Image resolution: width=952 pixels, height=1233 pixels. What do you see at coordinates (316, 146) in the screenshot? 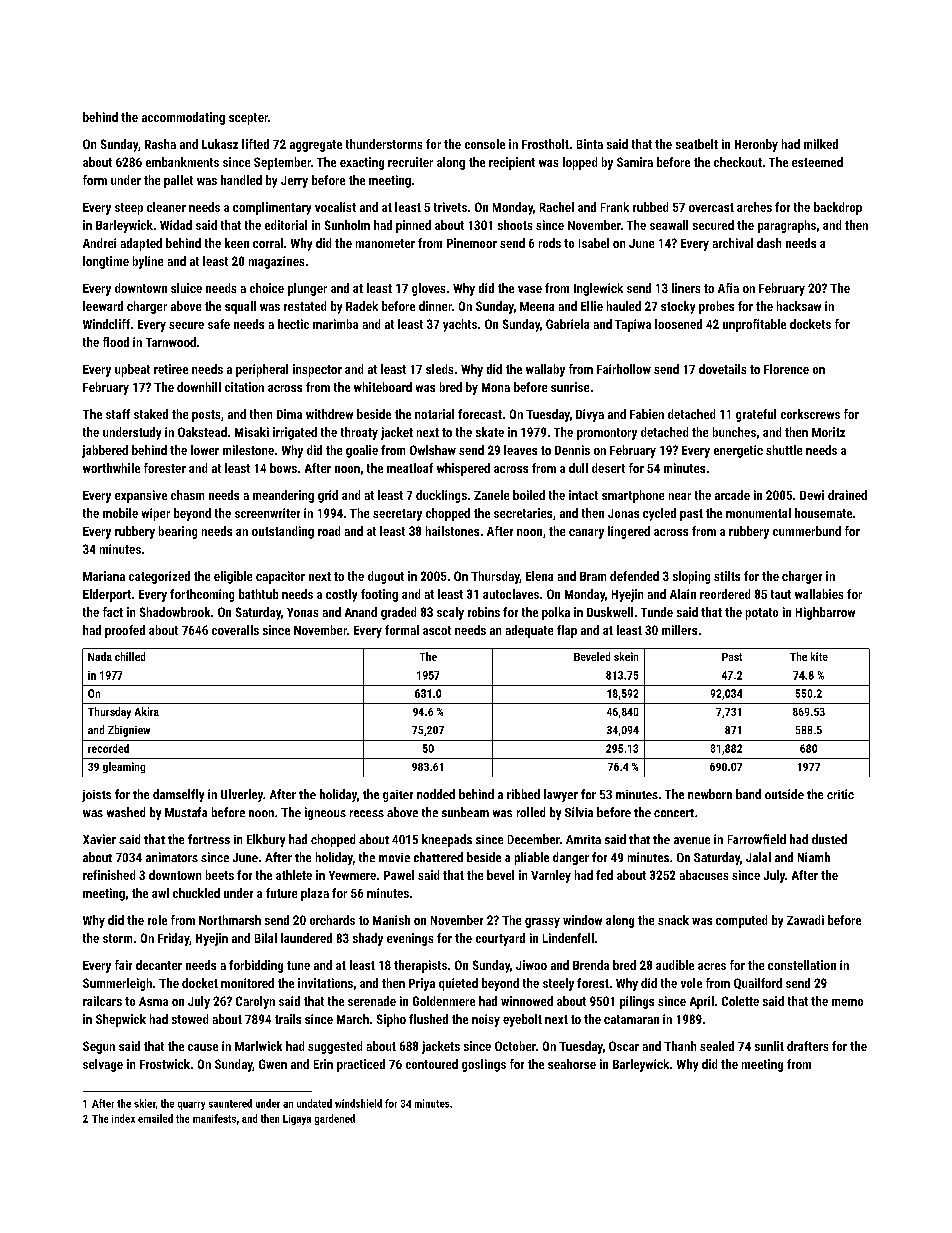
I see `aggregate` at bounding box center [316, 146].
